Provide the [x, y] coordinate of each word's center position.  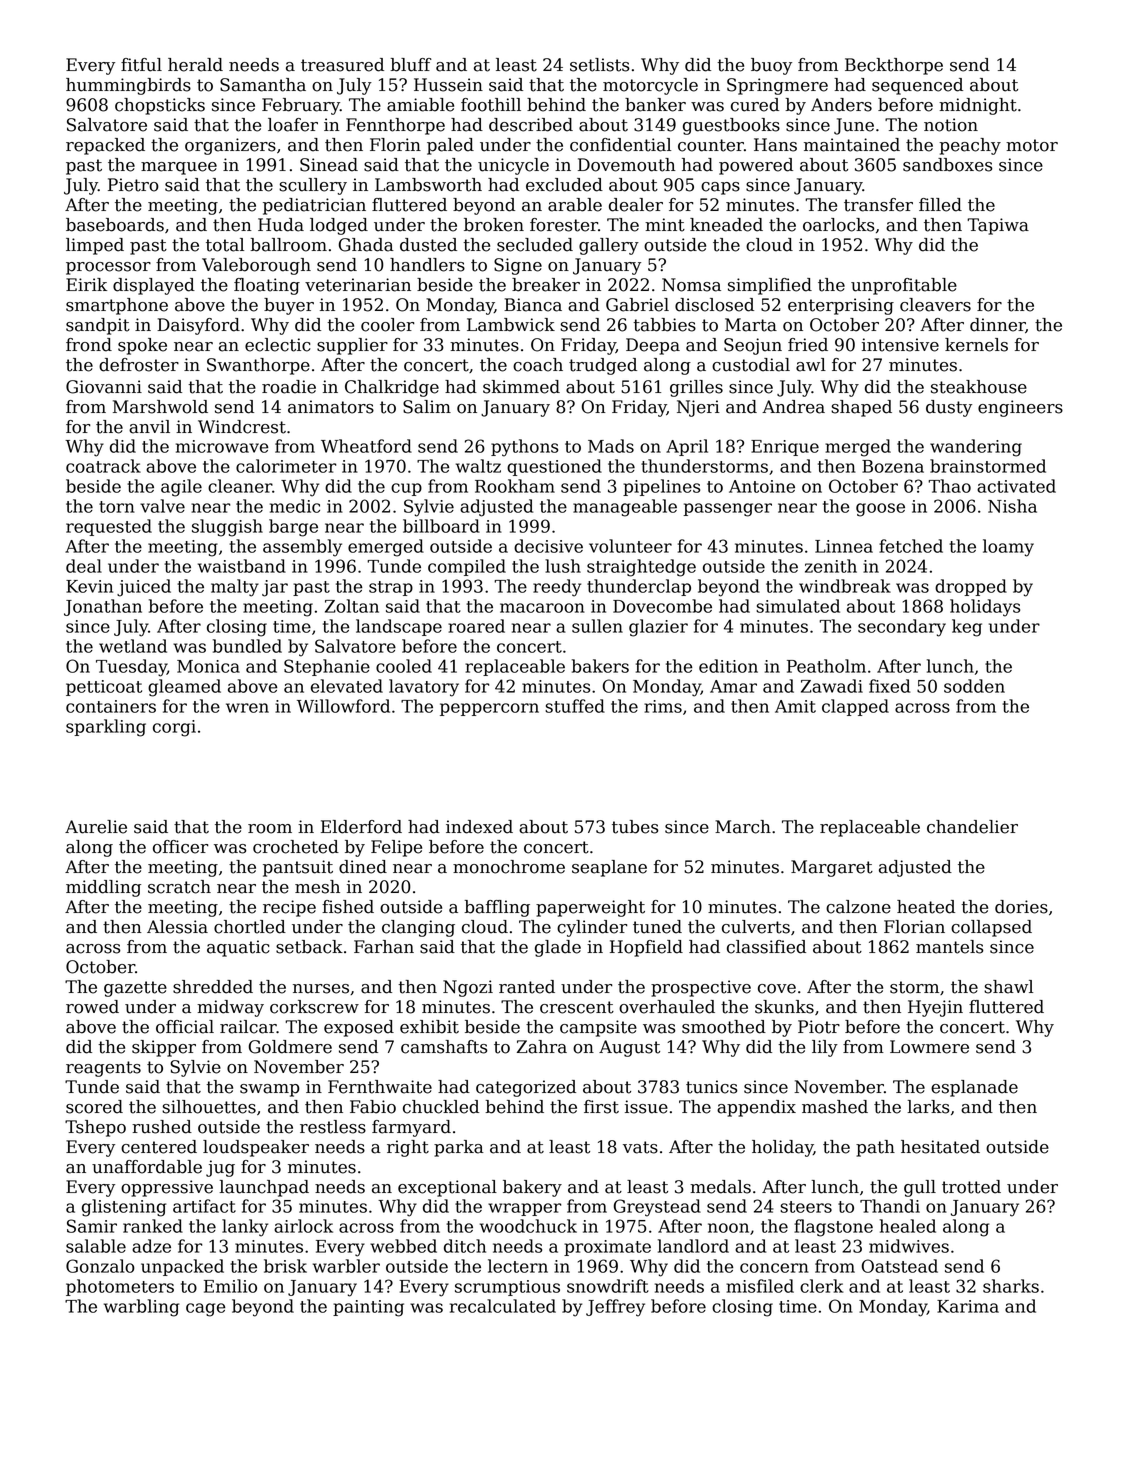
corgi [174, 728]
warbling [141, 1308]
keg [967, 628]
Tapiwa [998, 226]
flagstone [833, 1228]
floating [267, 286]
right [408, 1148]
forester [564, 225]
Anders [841, 105]
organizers [230, 146]
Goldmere [290, 1047]
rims [663, 706]
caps [720, 188]
